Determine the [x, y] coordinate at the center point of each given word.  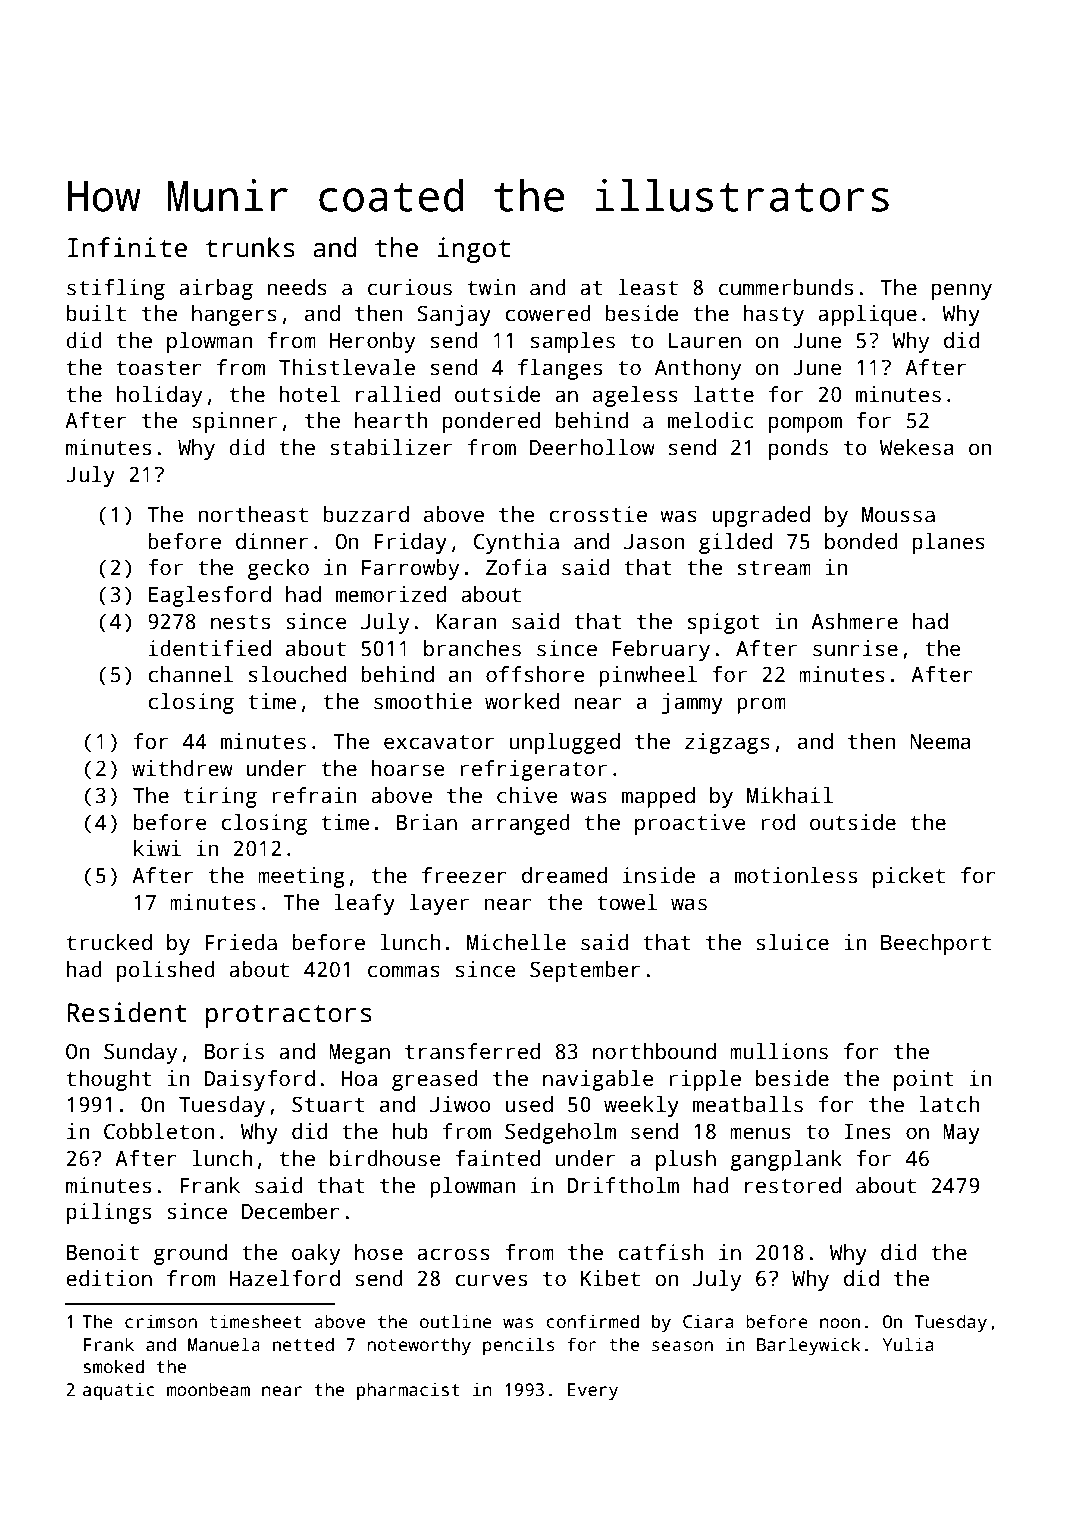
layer [439, 904]
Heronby [372, 342]
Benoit [102, 1252]
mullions [779, 1051]
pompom [805, 424]
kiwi [157, 848]
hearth [391, 420]
